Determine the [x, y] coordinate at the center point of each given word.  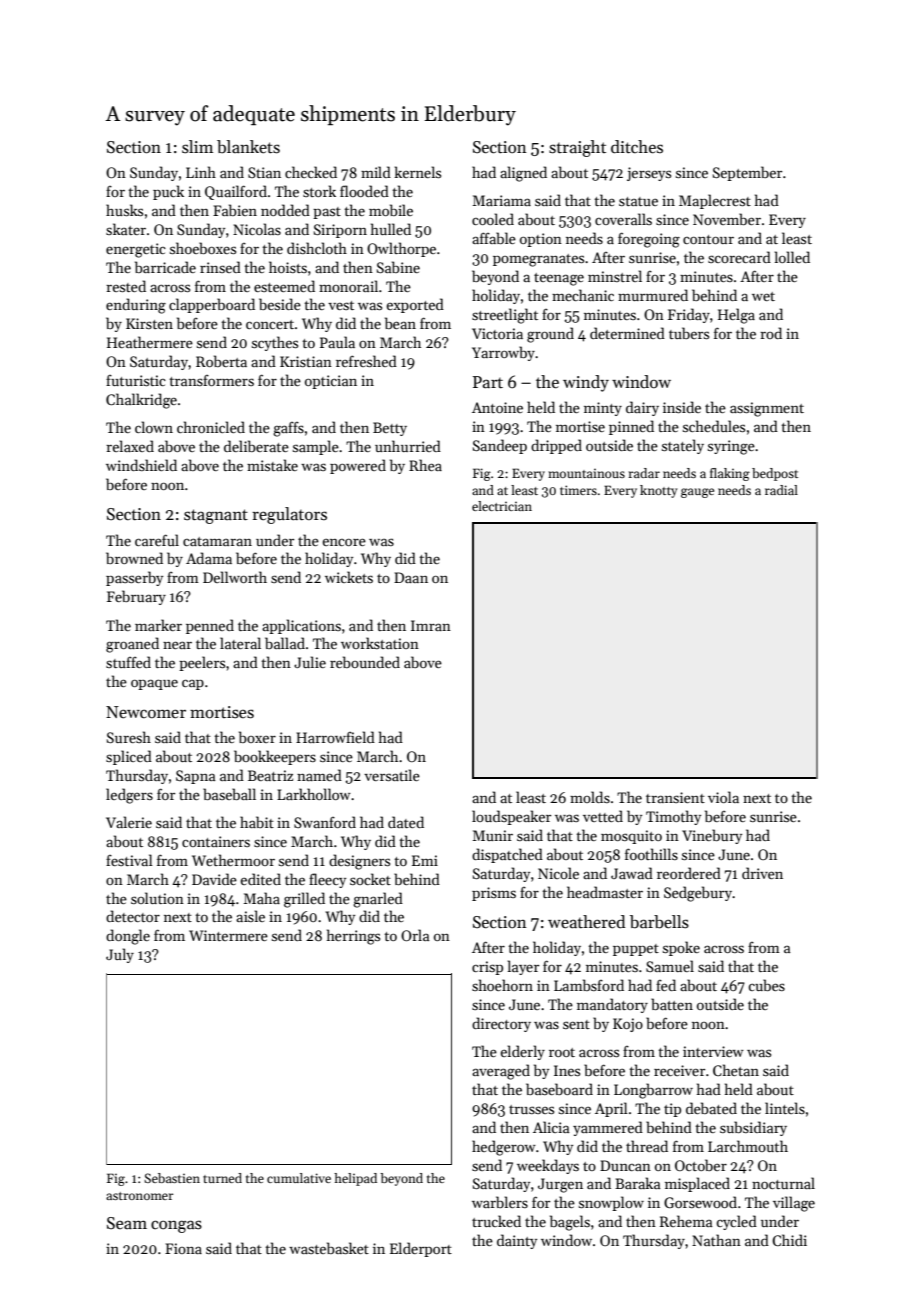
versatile [392, 775]
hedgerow [504, 1148]
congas [176, 1226]
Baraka [638, 1183]
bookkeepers [275, 757]
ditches [637, 147]
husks [124, 210]
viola [723, 797]
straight [577, 148]
